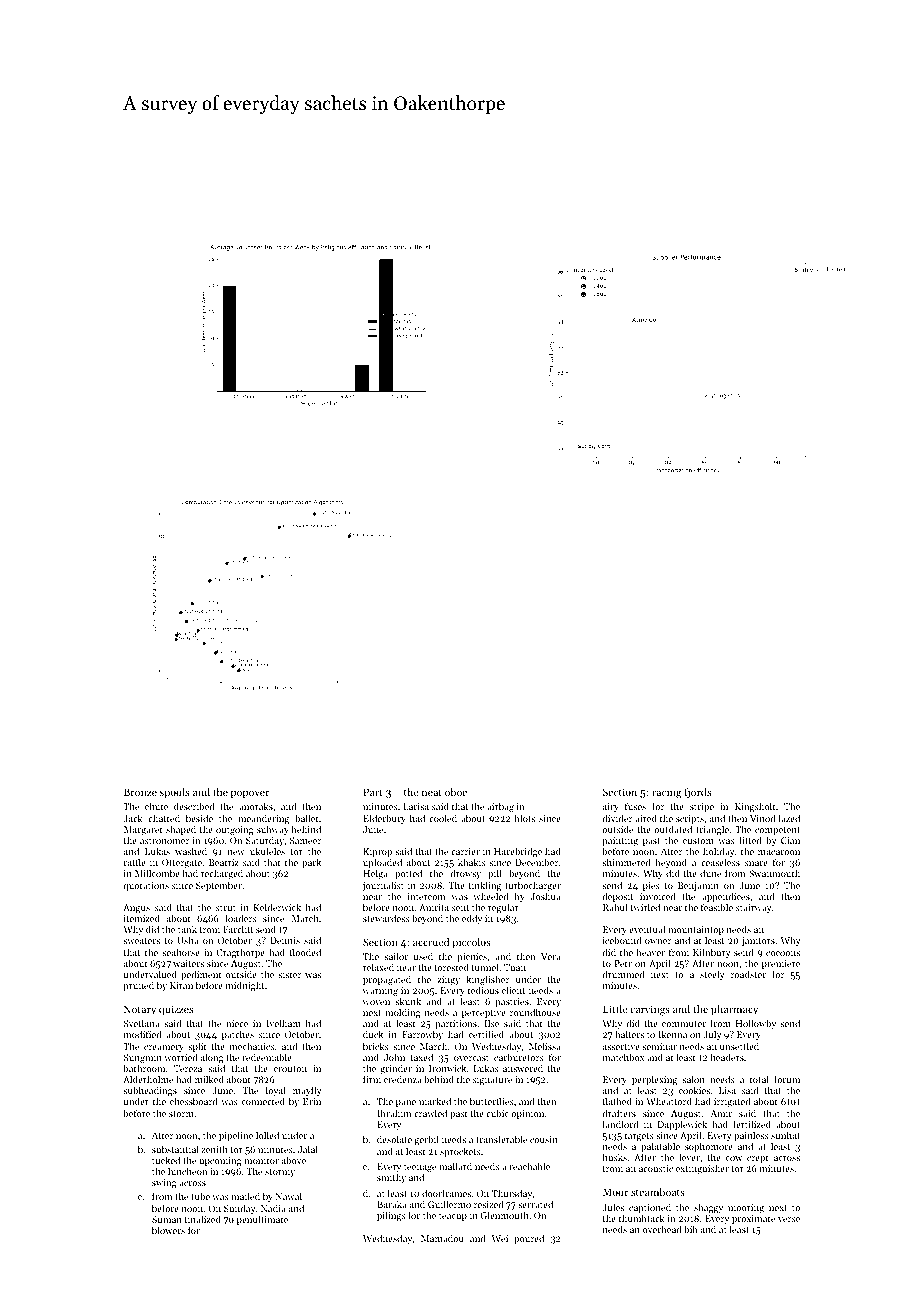  What do you see at coordinates (698, 841) in the screenshot?
I see `custom` at bounding box center [698, 841].
